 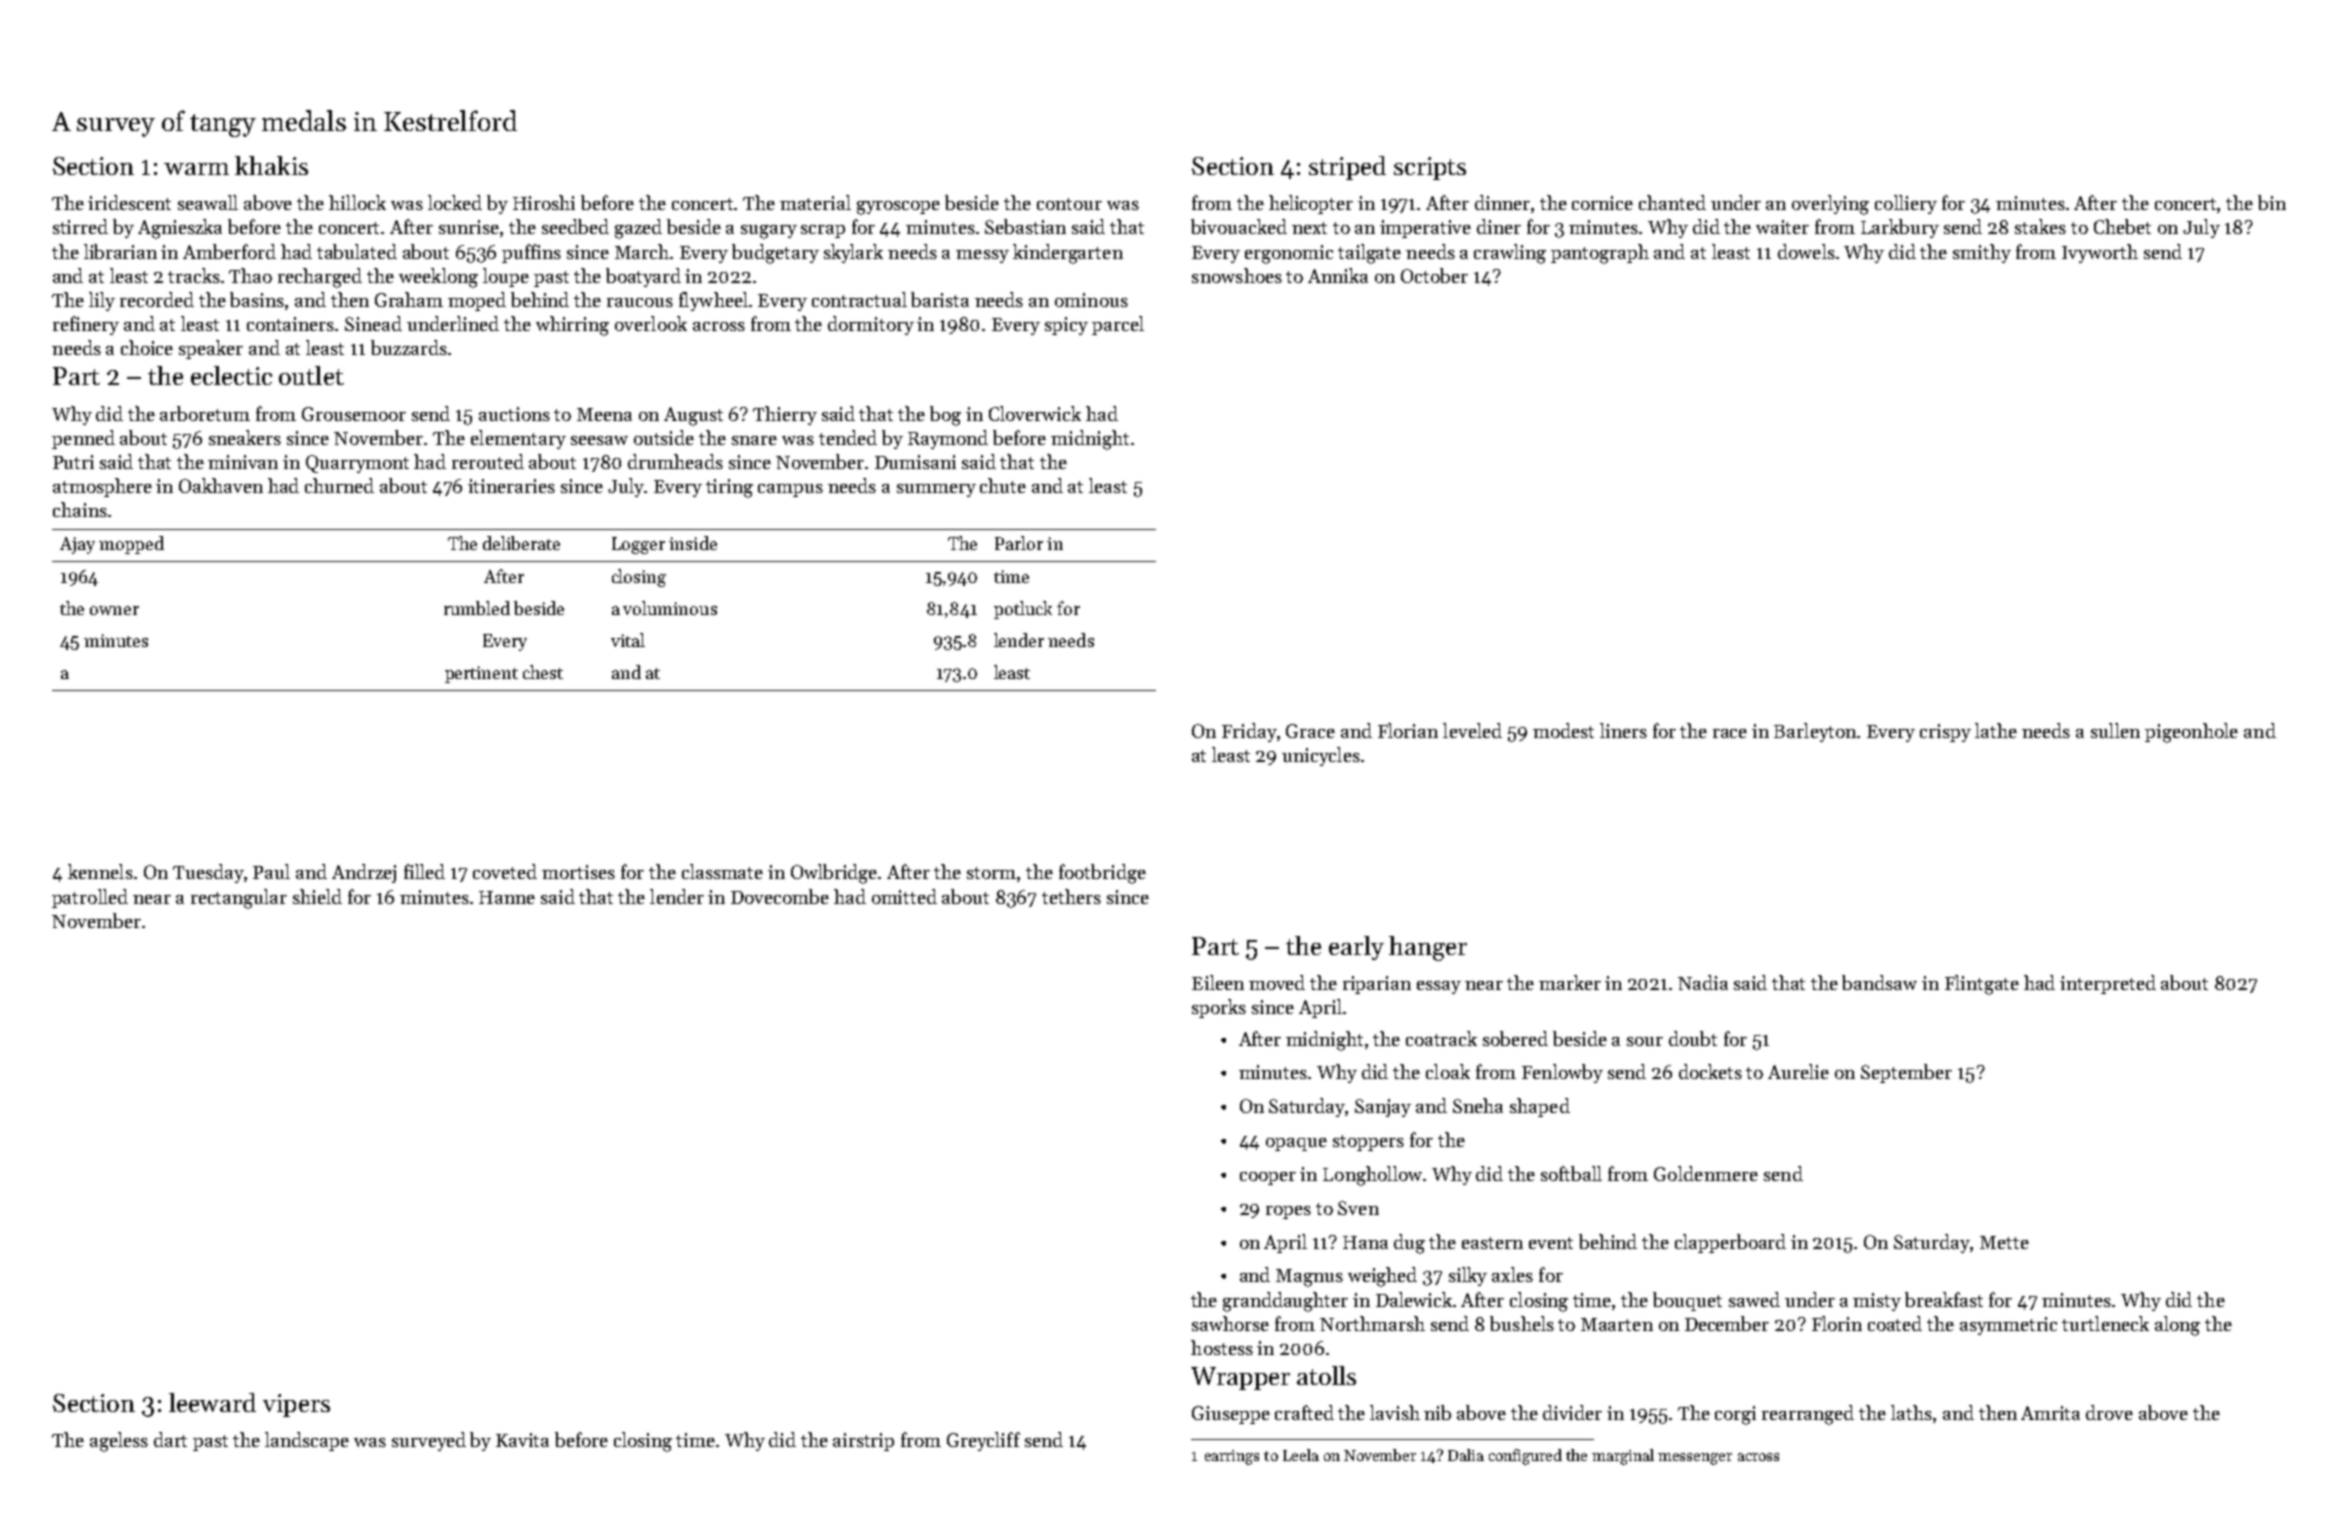 What do you see at coordinates (2272, 202) in the screenshot?
I see `bin` at bounding box center [2272, 202].
